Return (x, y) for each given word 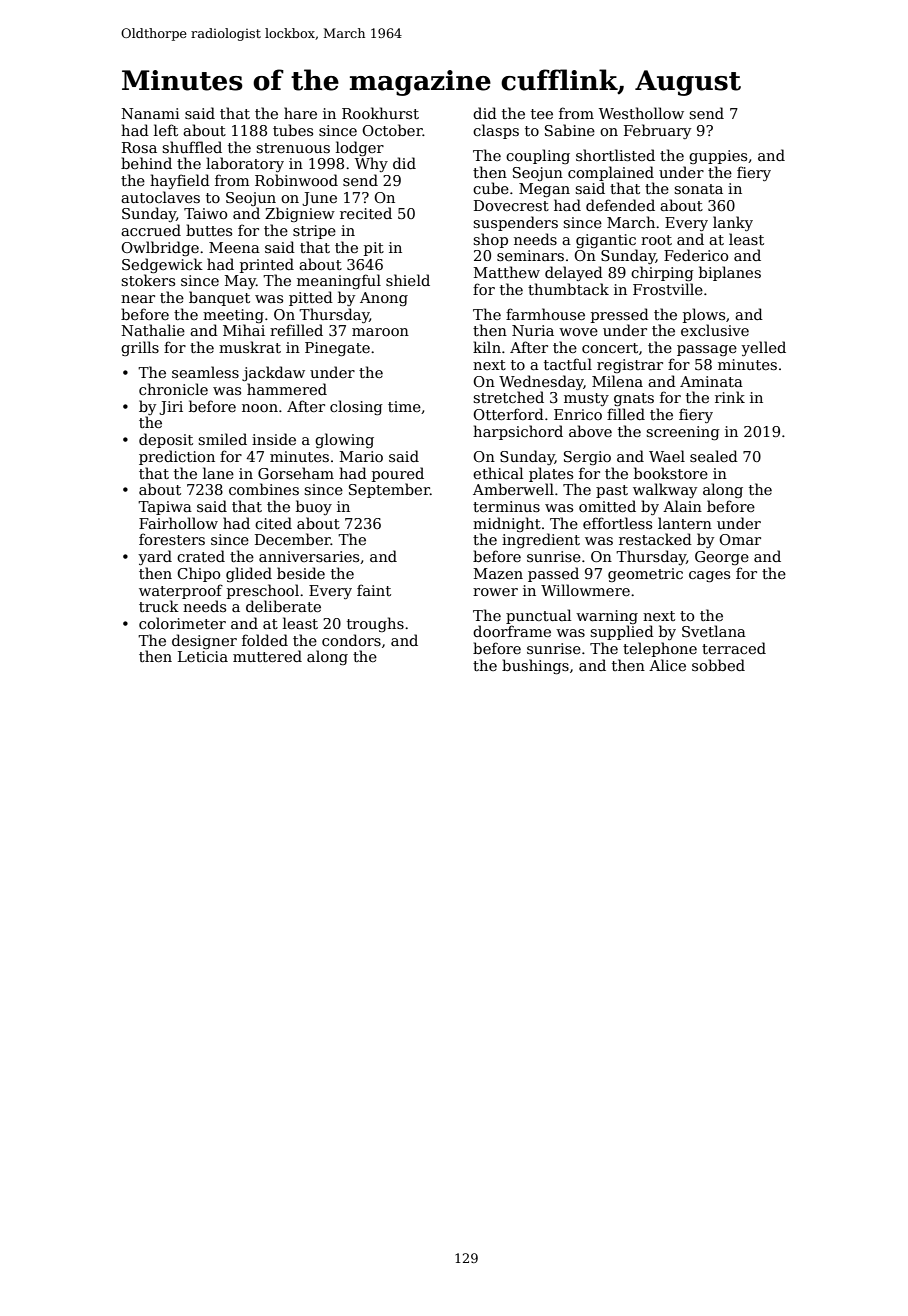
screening (683, 433)
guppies (718, 157)
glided (249, 574)
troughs (375, 624)
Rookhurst (380, 113)
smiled (222, 439)
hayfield (180, 181)
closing (356, 407)
